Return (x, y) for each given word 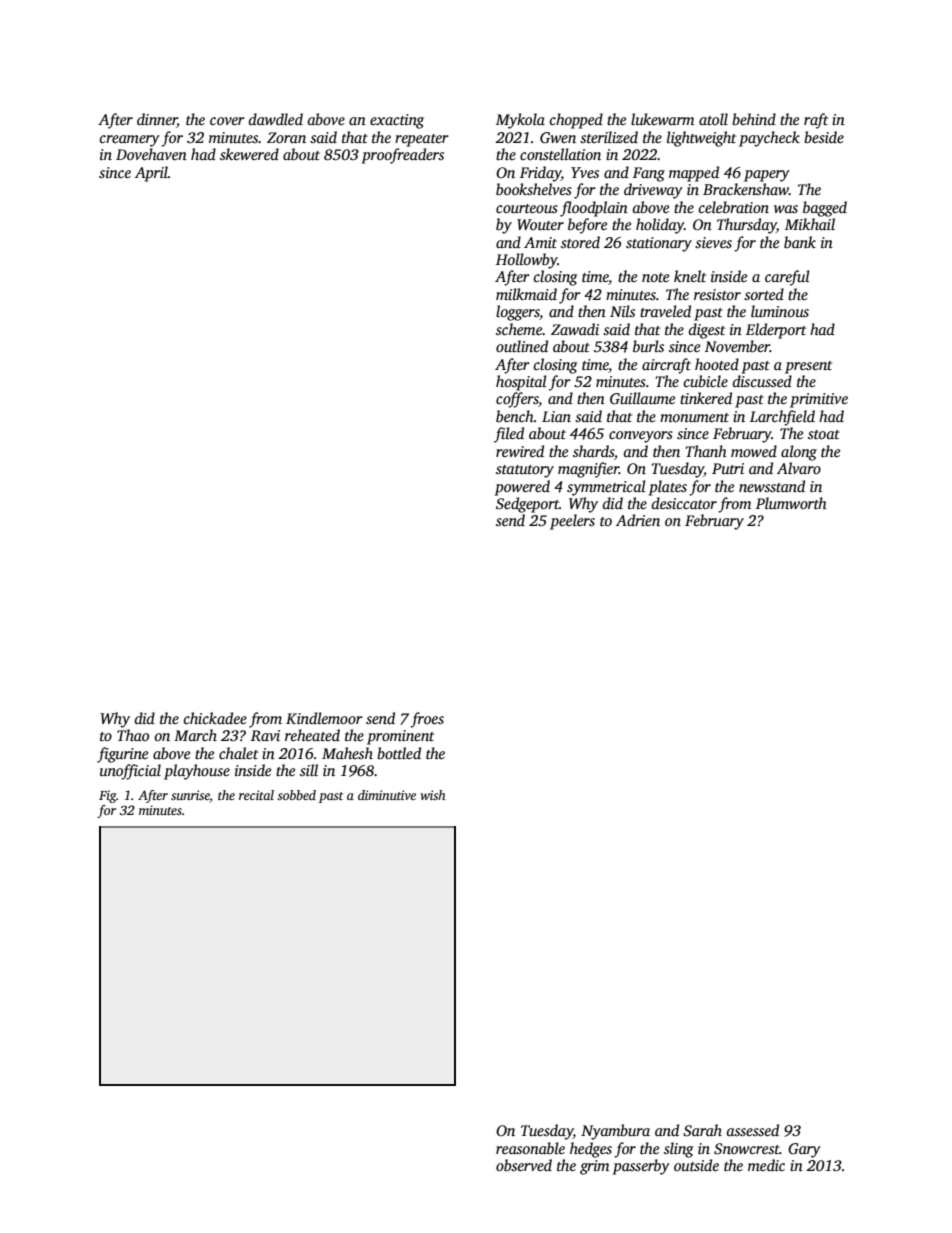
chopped (576, 121)
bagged (825, 209)
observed (524, 1165)
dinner (157, 120)
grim (594, 1167)
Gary (804, 1150)
